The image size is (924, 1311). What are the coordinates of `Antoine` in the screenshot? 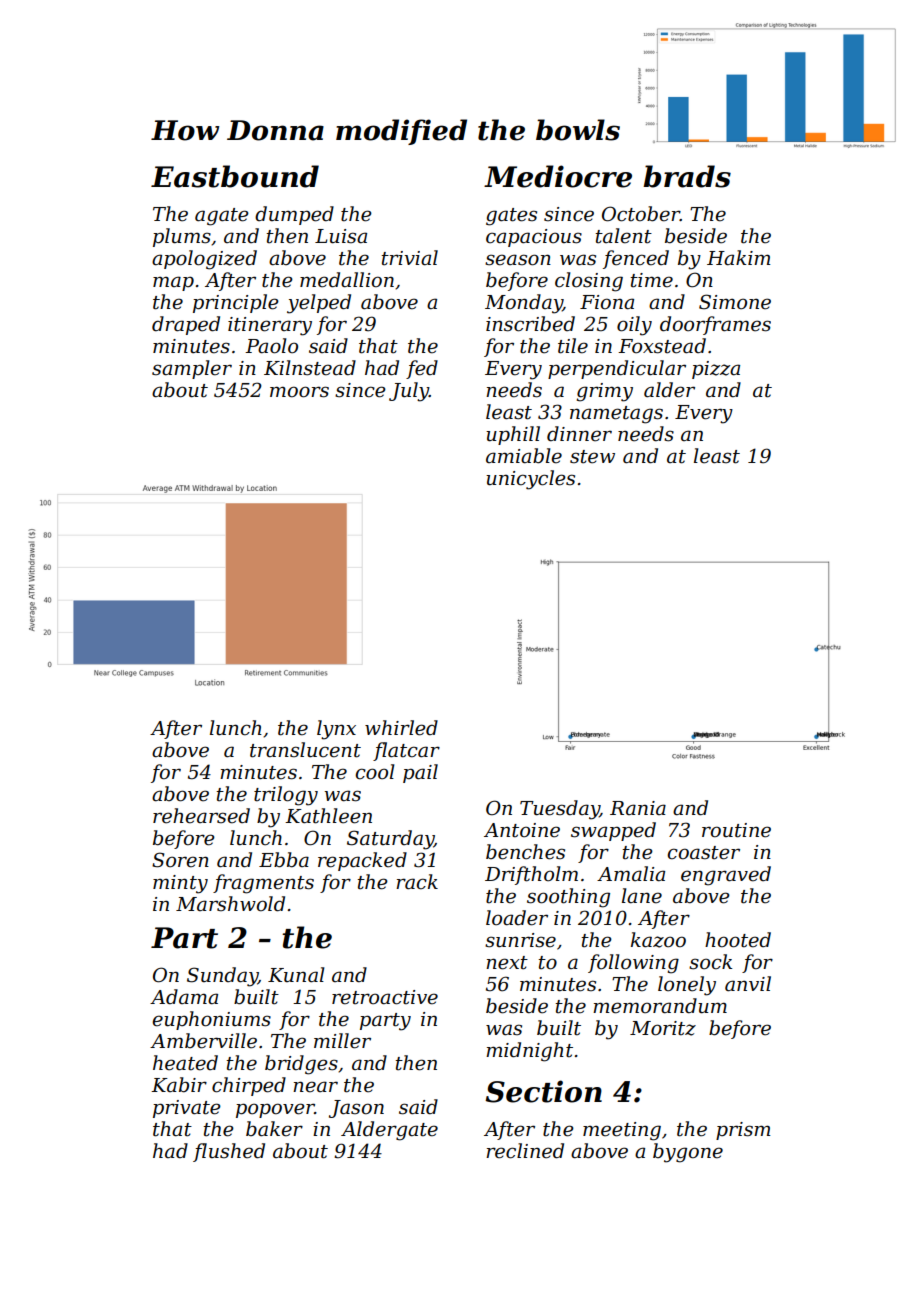 It's located at (522, 830).
